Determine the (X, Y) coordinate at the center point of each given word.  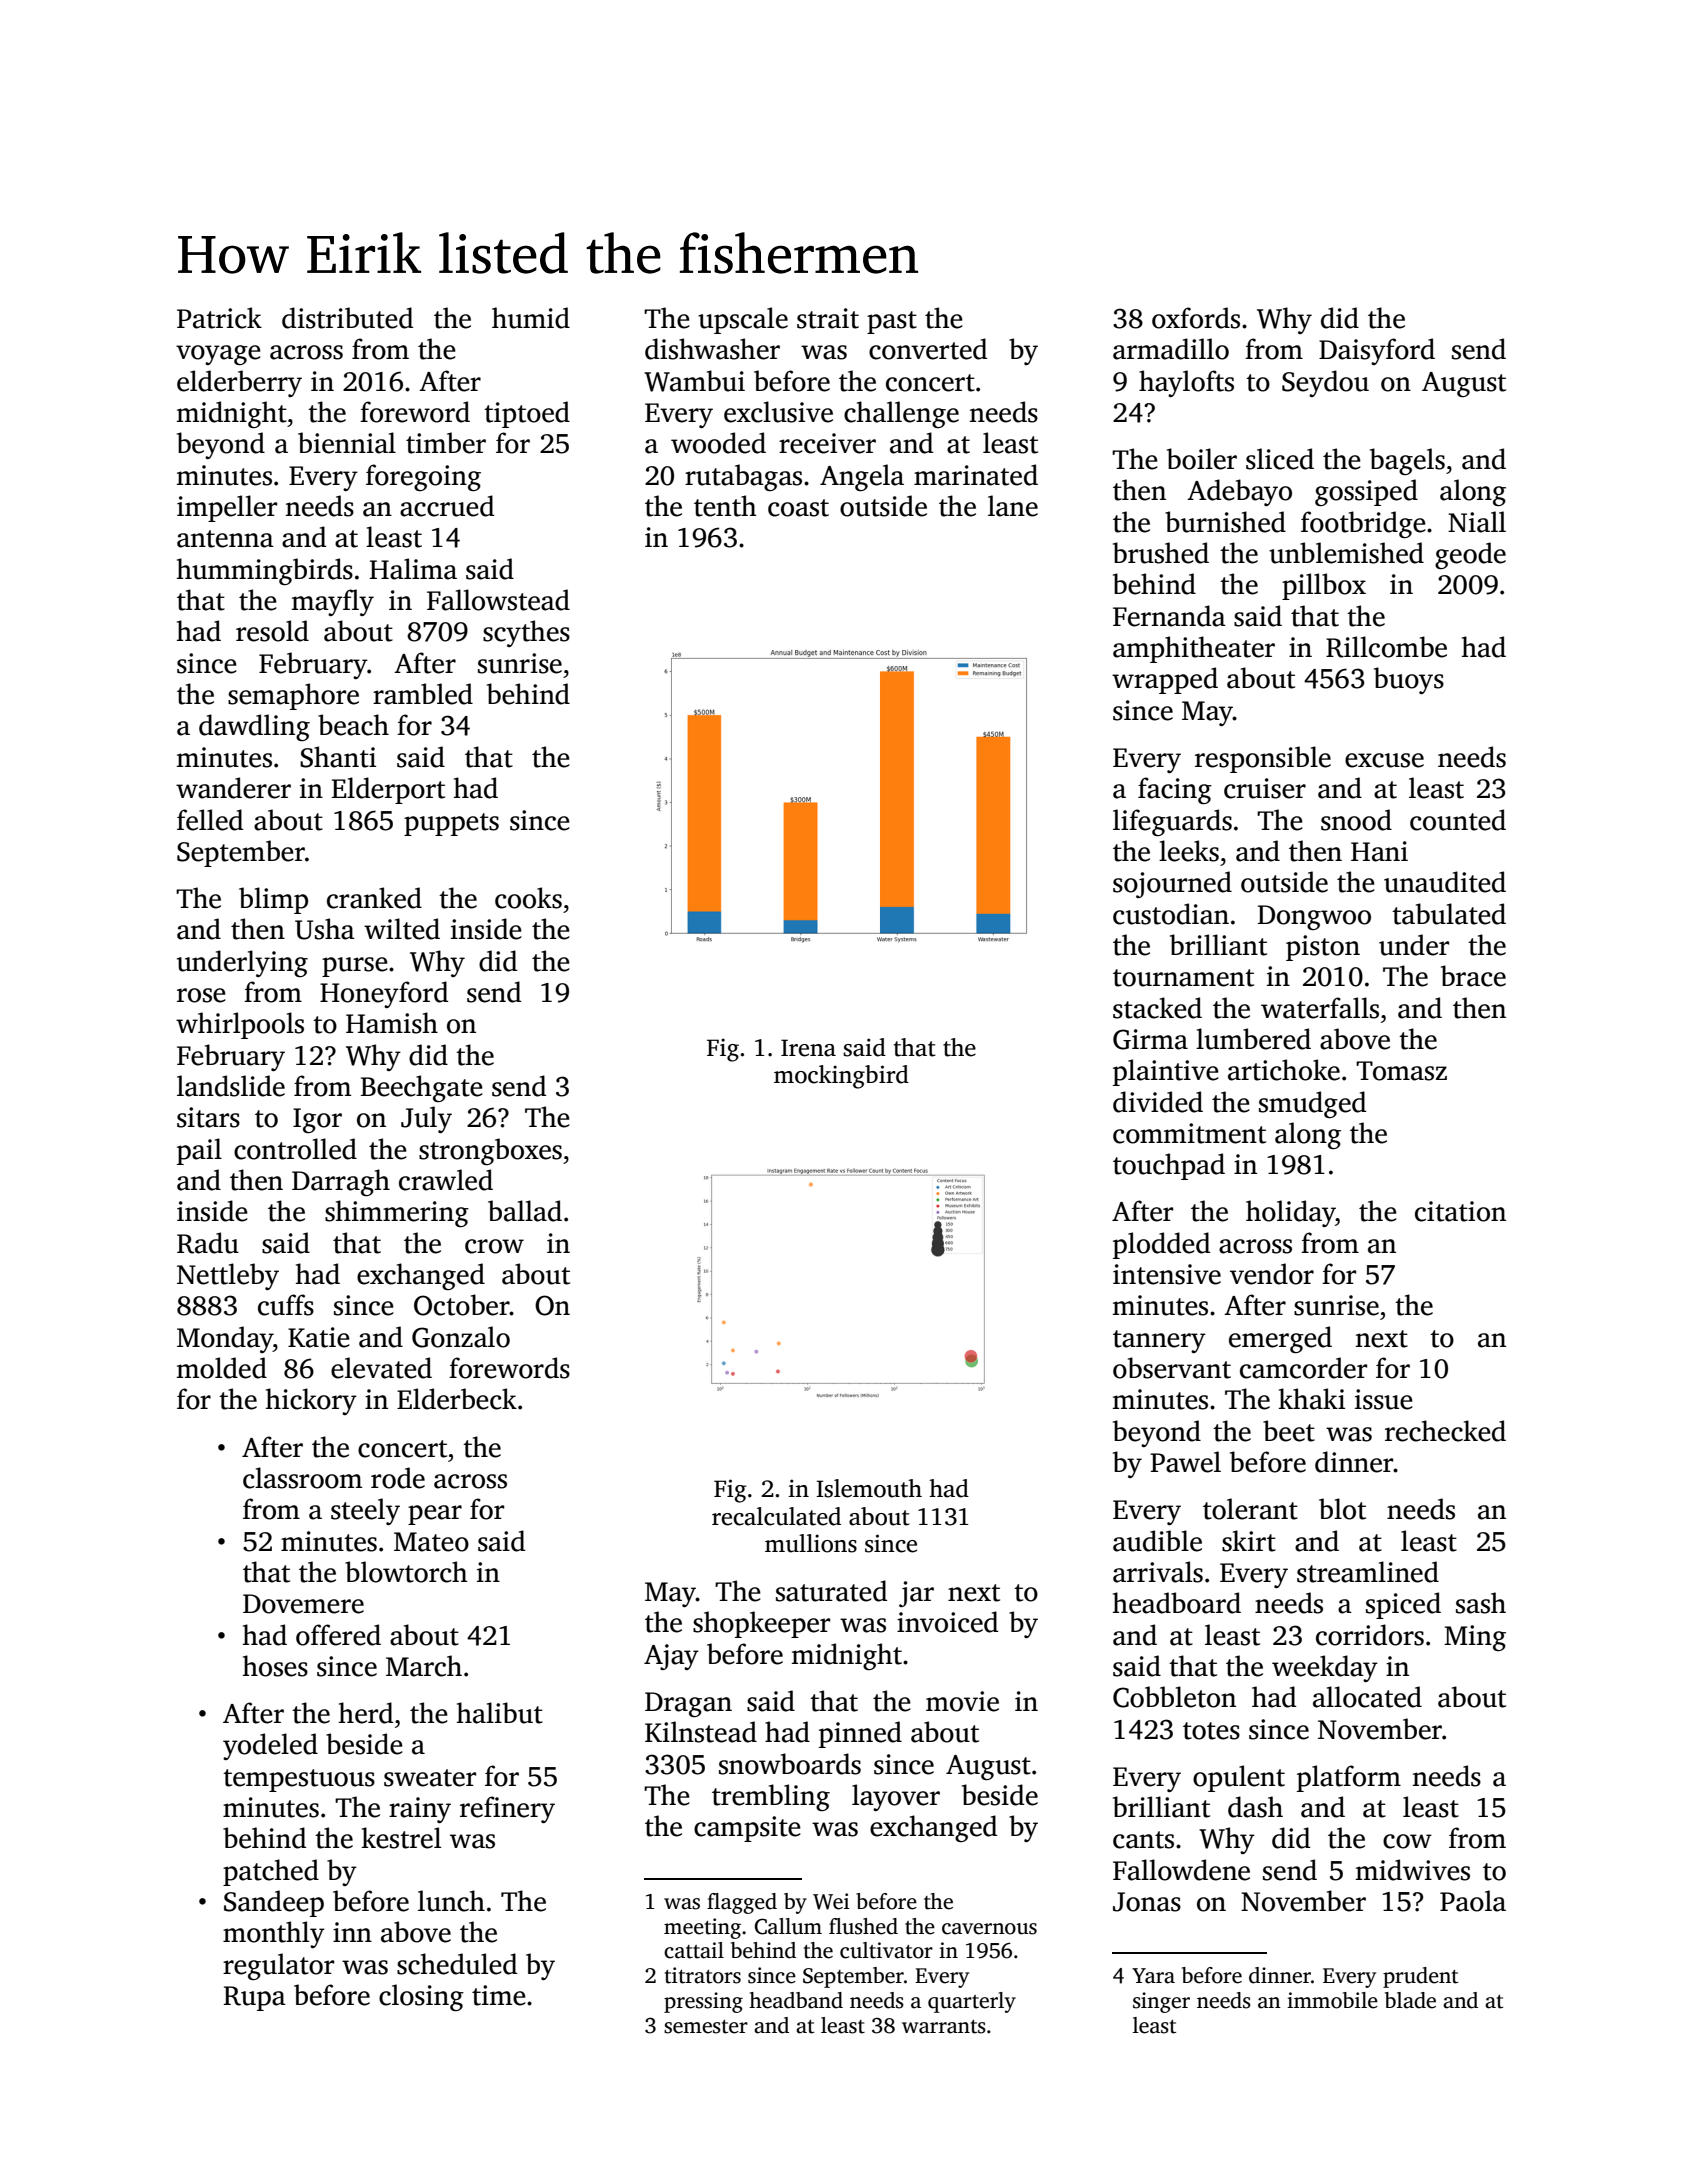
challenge (901, 414)
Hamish (392, 1023)
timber (446, 443)
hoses (275, 1666)
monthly (274, 1934)
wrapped (1165, 680)
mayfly (333, 602)
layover (896, 1797)
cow (1407, 1841)
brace (1473, 976)
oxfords (1196, 318)
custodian (1171, 914)
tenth (725, 506)
